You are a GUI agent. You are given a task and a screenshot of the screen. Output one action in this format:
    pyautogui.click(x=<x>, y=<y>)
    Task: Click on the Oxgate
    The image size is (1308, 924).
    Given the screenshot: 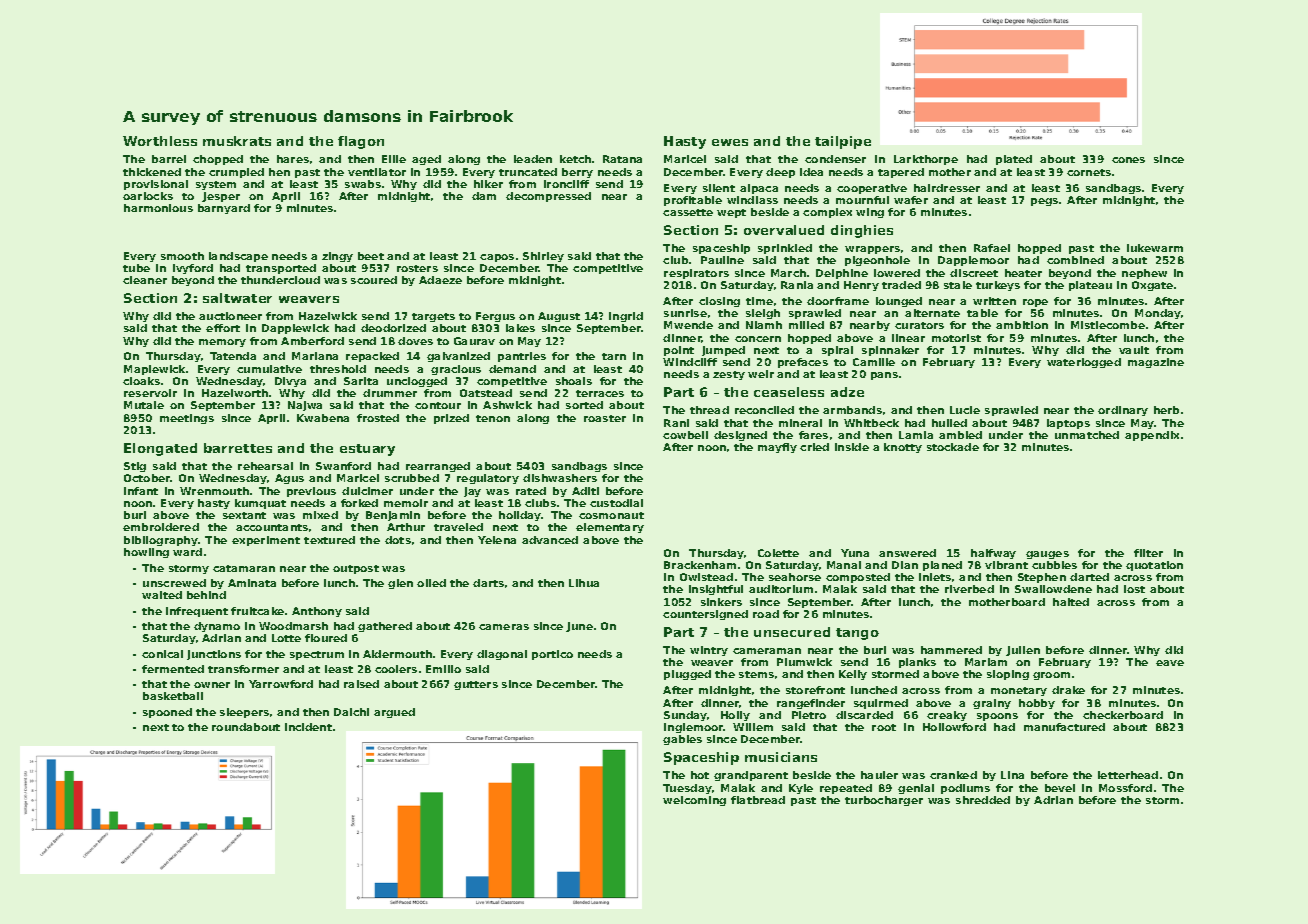 What is the action you would take?
    pyautogui.click(x=1152, y=286)
